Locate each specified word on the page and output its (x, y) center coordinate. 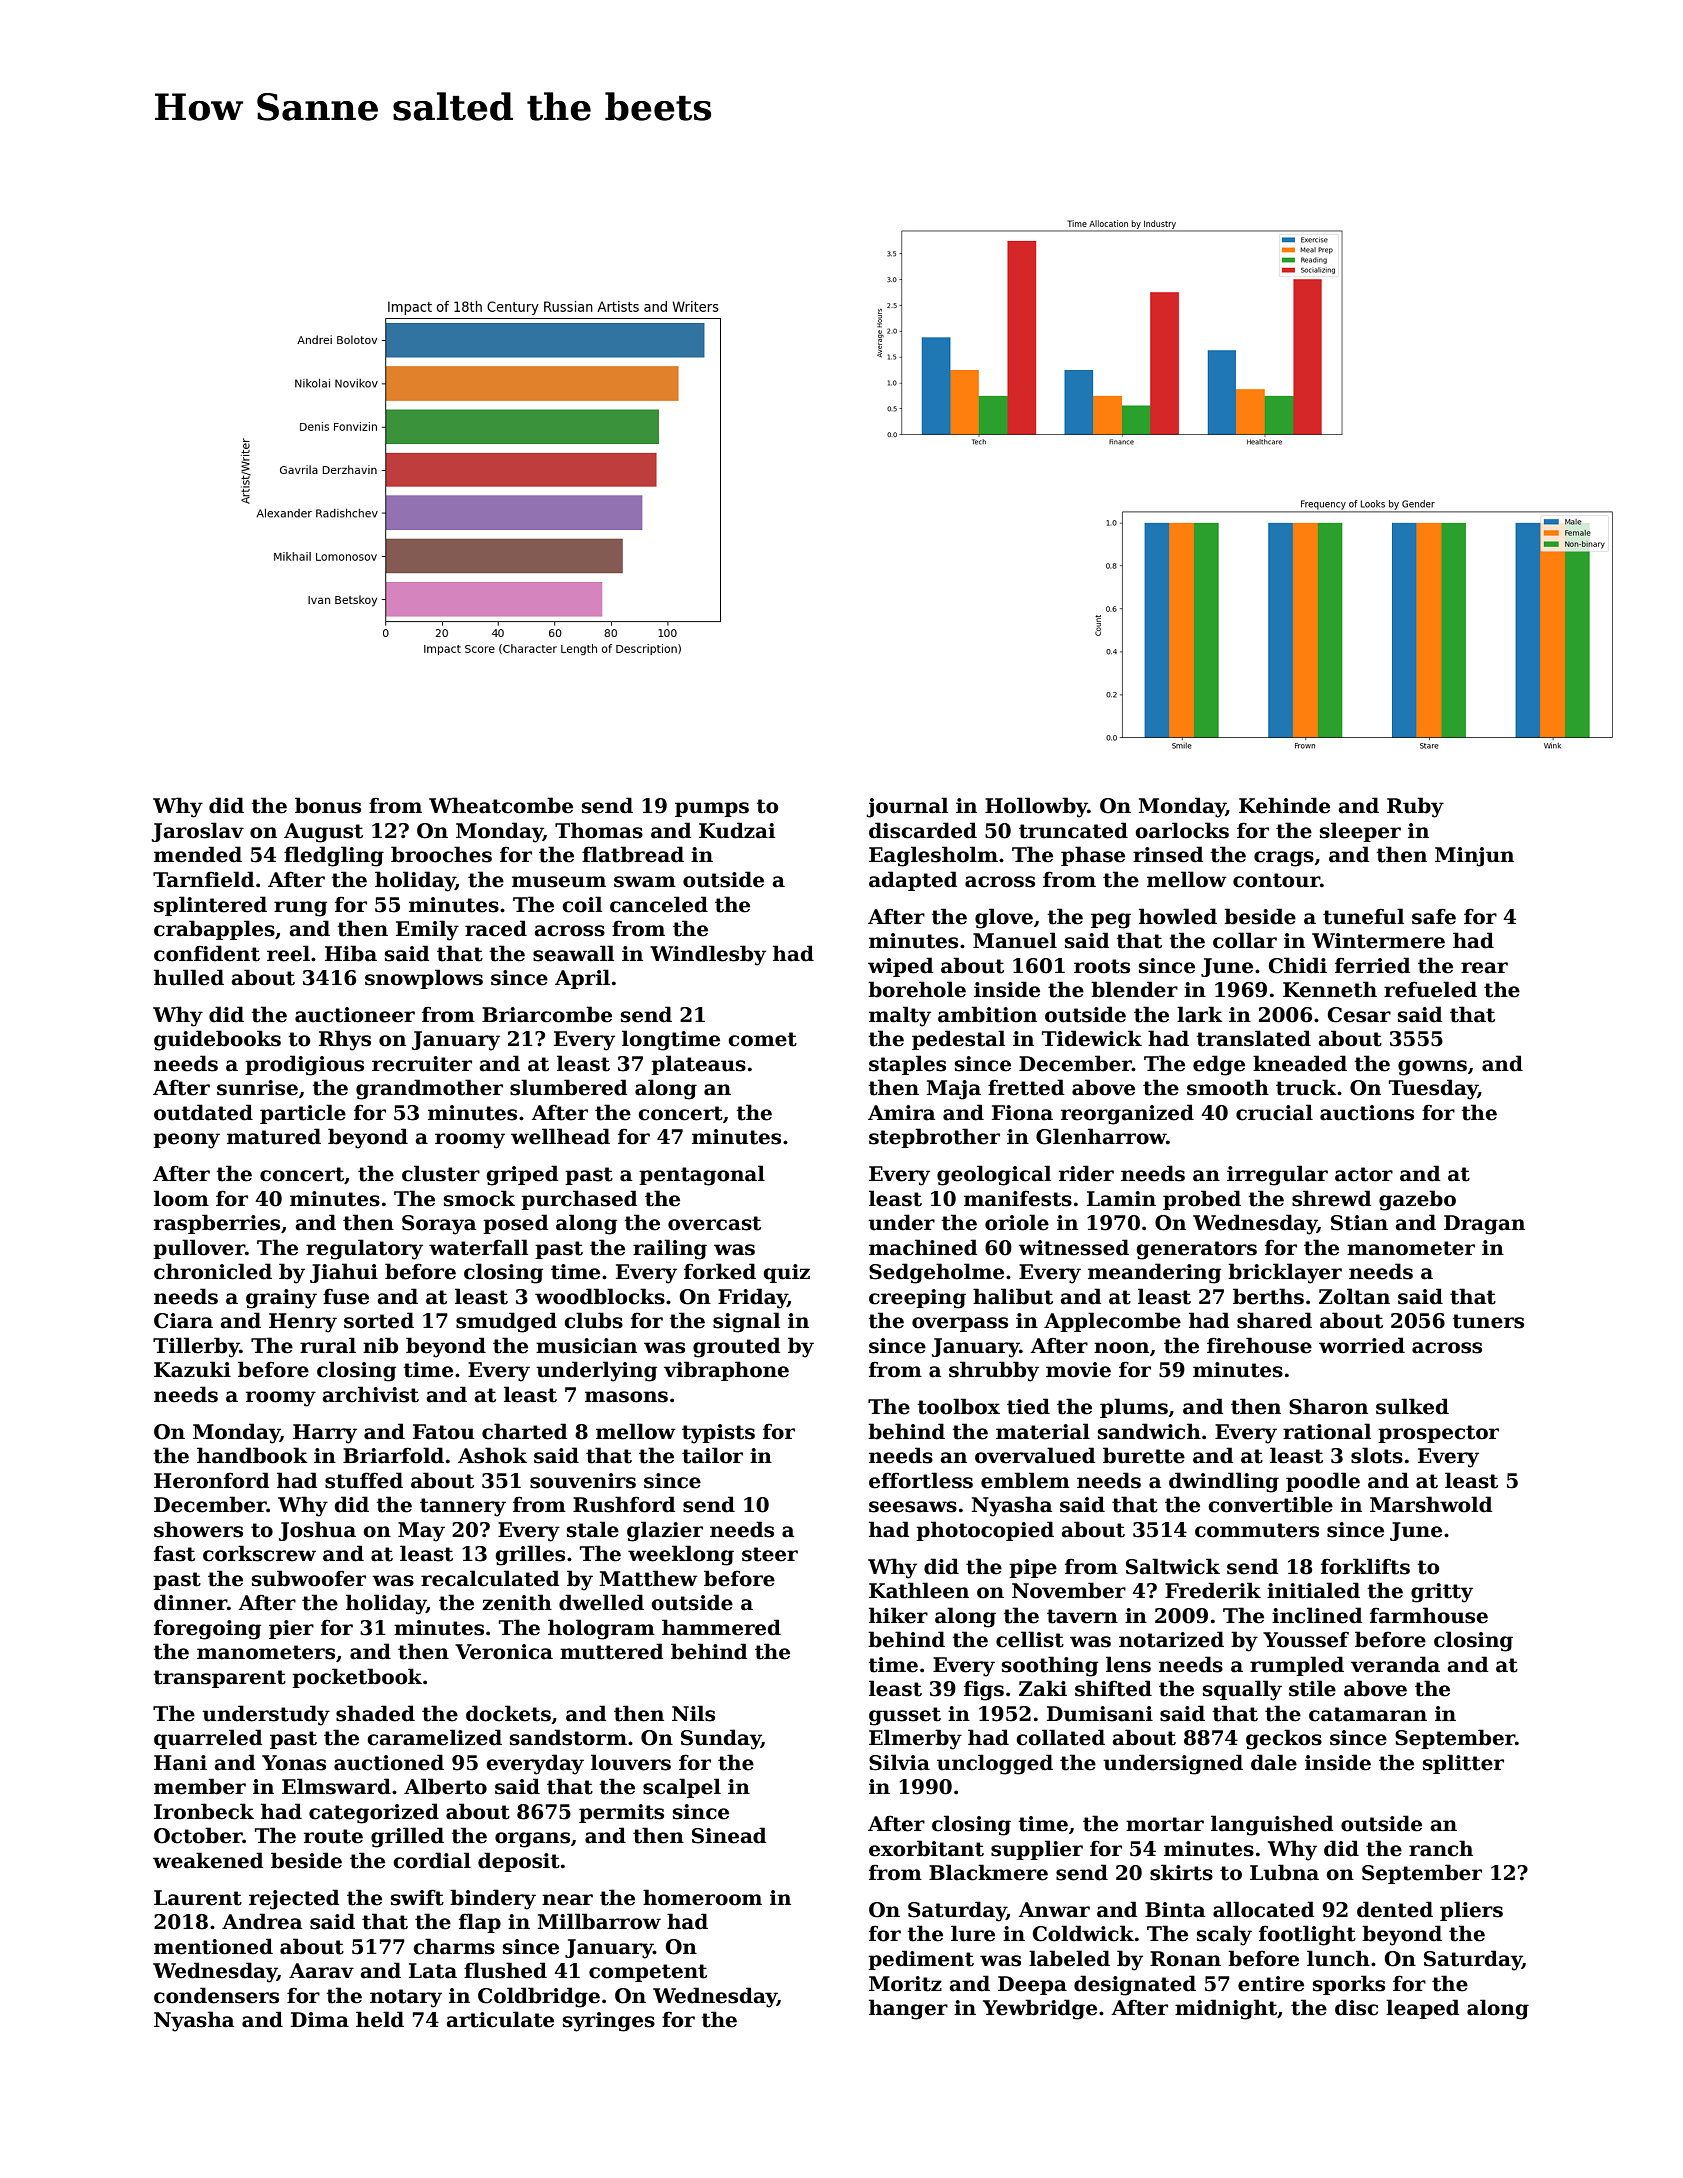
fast (174, 1553)
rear (1484, 968)
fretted (1026, 1087)
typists (718, 1434)
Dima (320, 2020)
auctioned (389, 1762)
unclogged (995, 1764)
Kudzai (737, 830)
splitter (1463, 1764)
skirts (1181, 1872)
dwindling (1224, 1482)
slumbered (568, 1087)
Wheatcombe (501, 805)
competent (648, 1973)
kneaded (1300, 1063)
